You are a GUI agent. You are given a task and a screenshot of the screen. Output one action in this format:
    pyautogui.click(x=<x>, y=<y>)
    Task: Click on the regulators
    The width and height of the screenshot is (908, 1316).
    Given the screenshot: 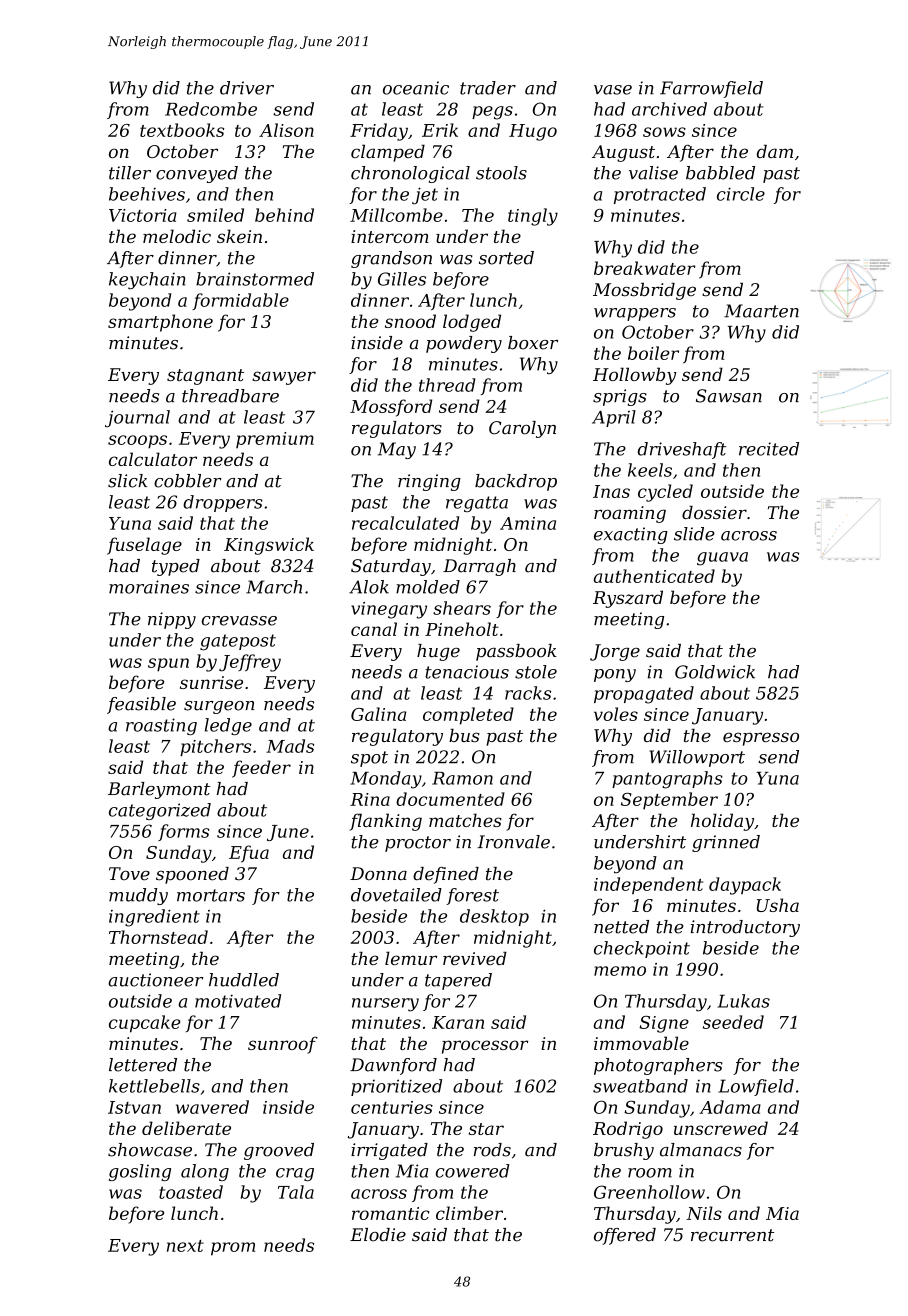 What is the action you would take?
    pyautogui.click(x=397, y=429)
